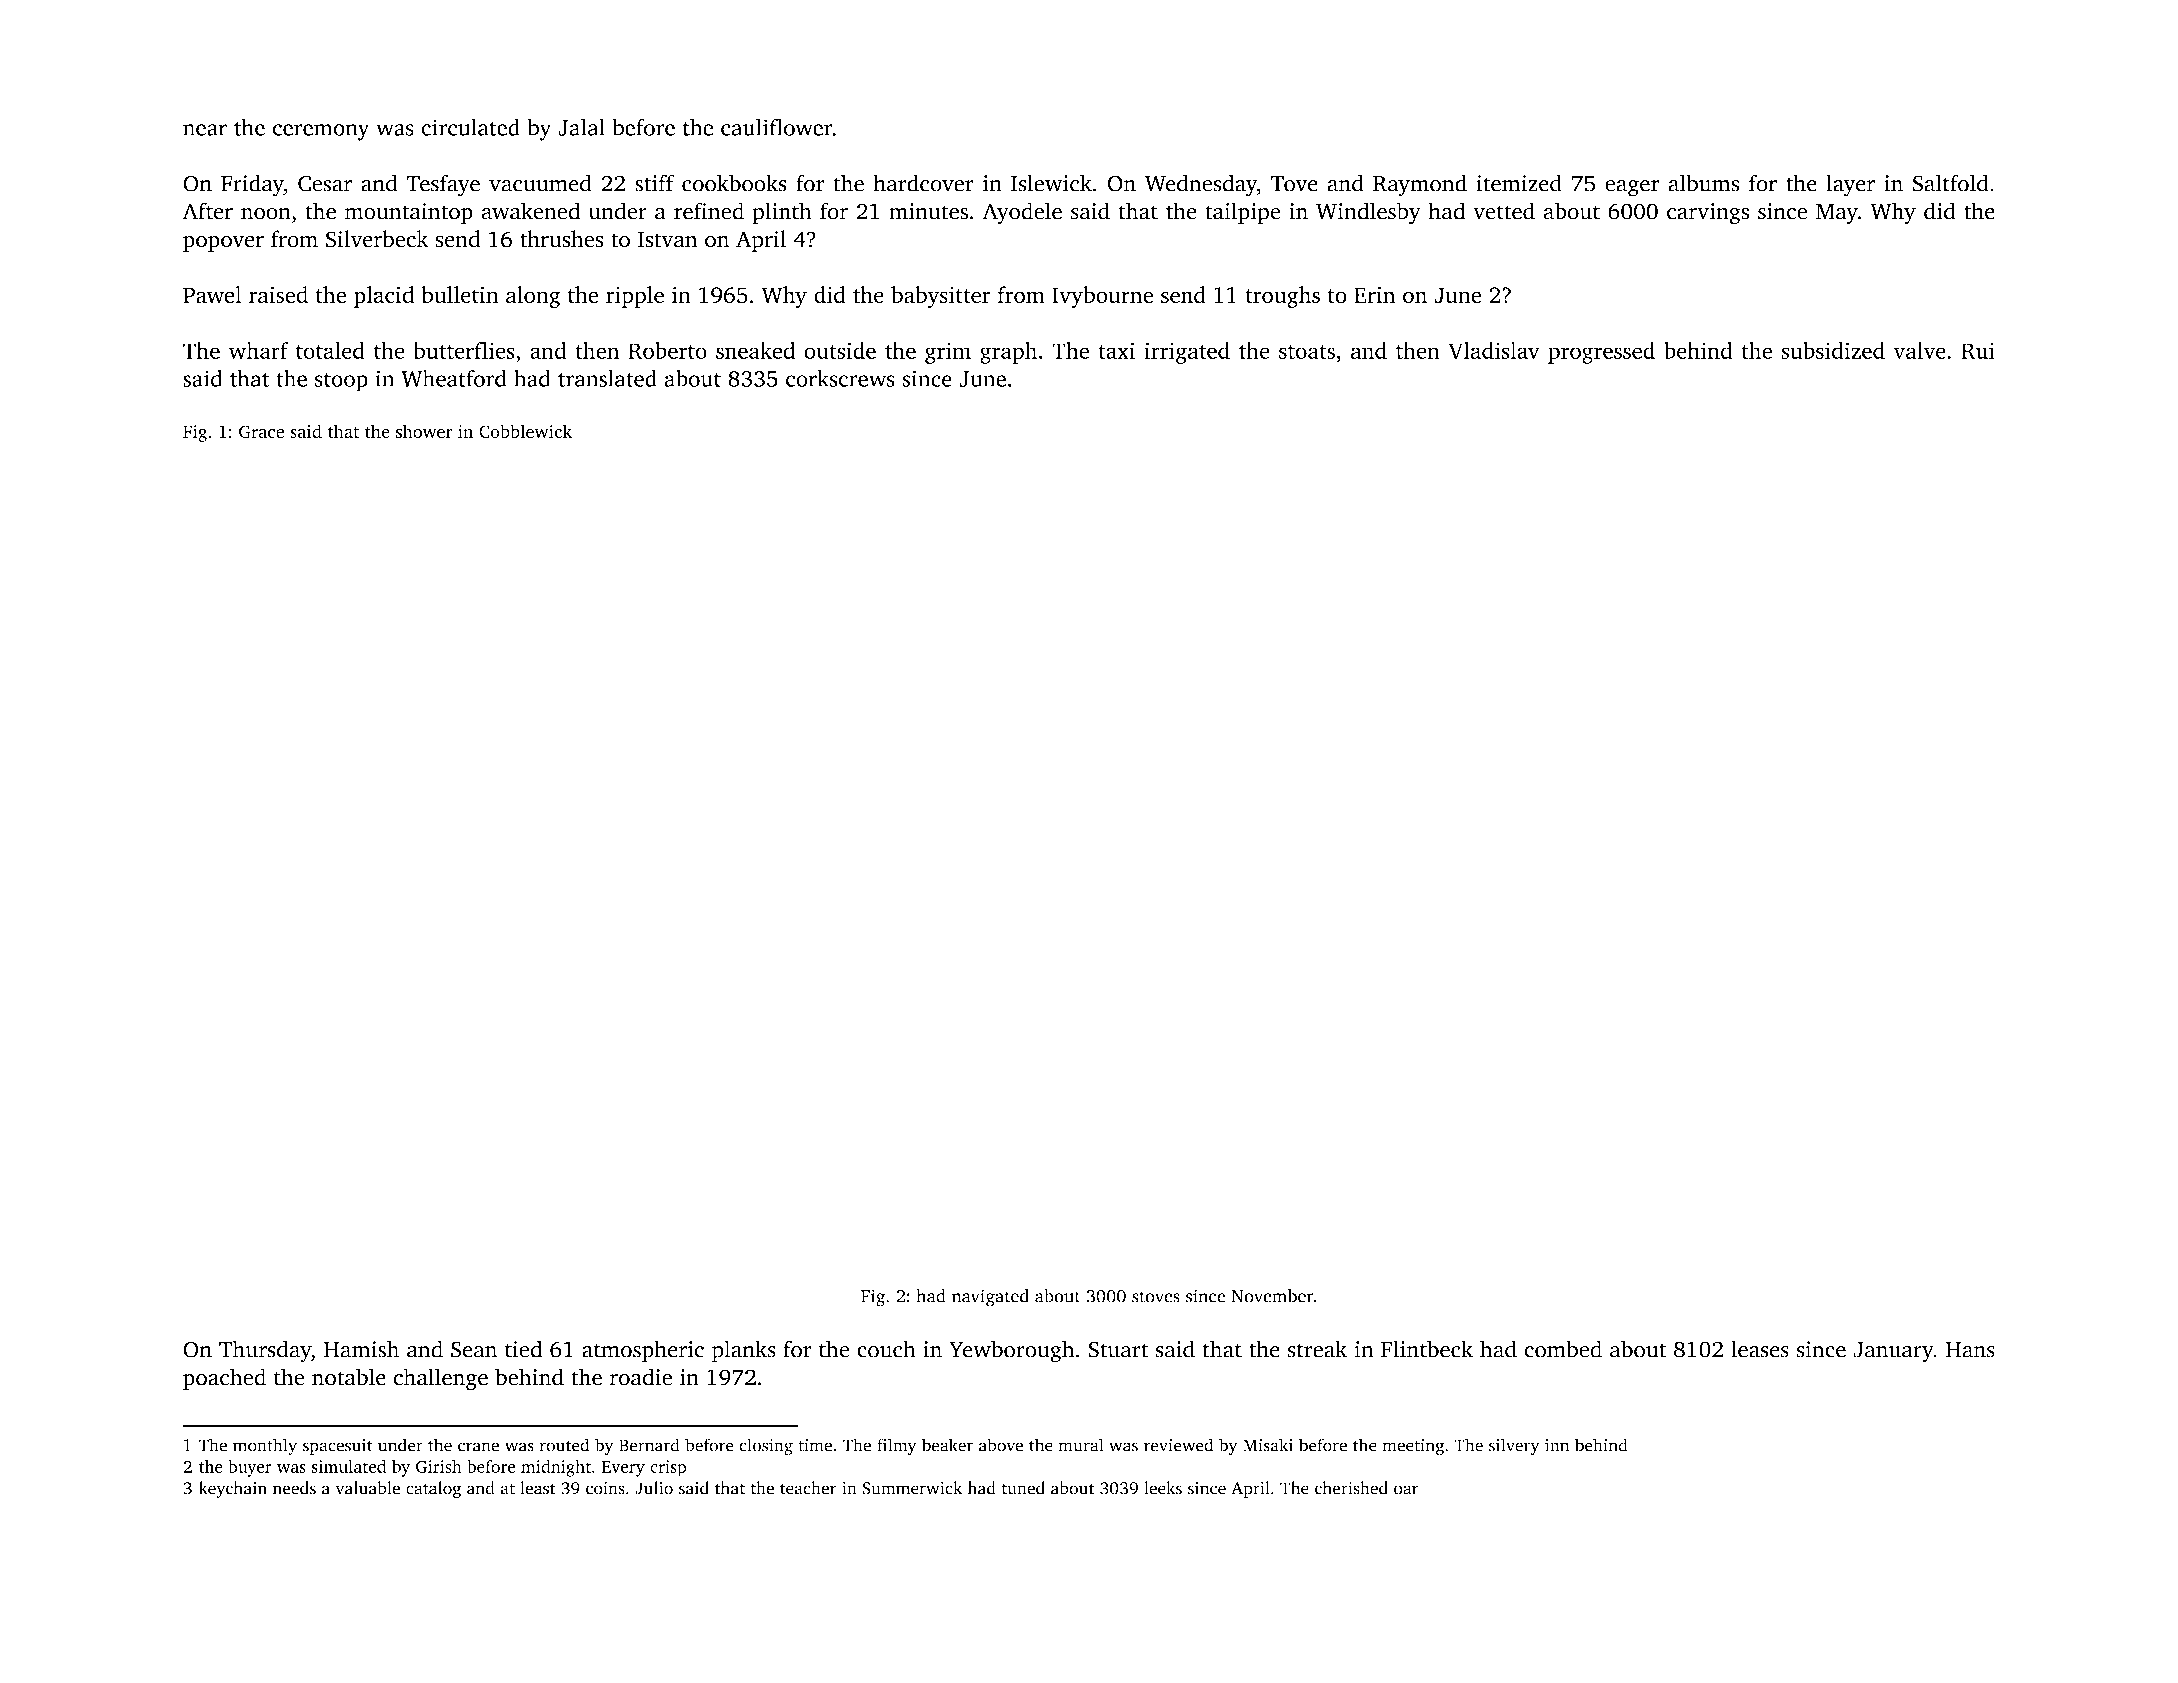 This screenshot has height=1683, width=2178. Describe the element at coordinates (607, 378) in the screenshot. I see `translated` at that location.
